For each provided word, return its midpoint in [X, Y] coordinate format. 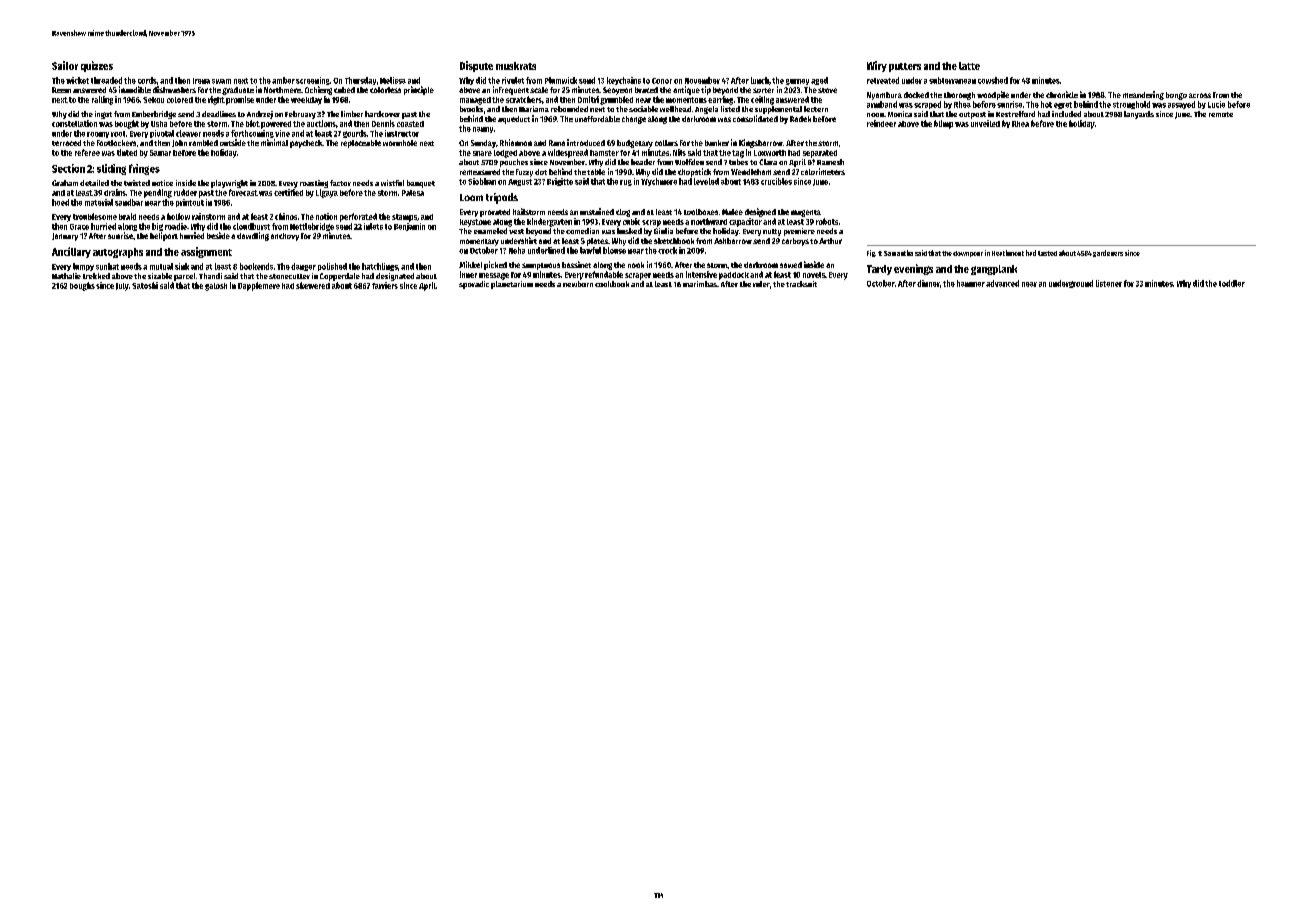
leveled [706, 181]
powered [276, 125]
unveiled [985, 123]
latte [969, 66]
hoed [60, 202]
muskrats [516, 66]
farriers [385, 285]
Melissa [393, 80]
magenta [806, 213]
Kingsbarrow [761, 143]
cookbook [612, 284]
